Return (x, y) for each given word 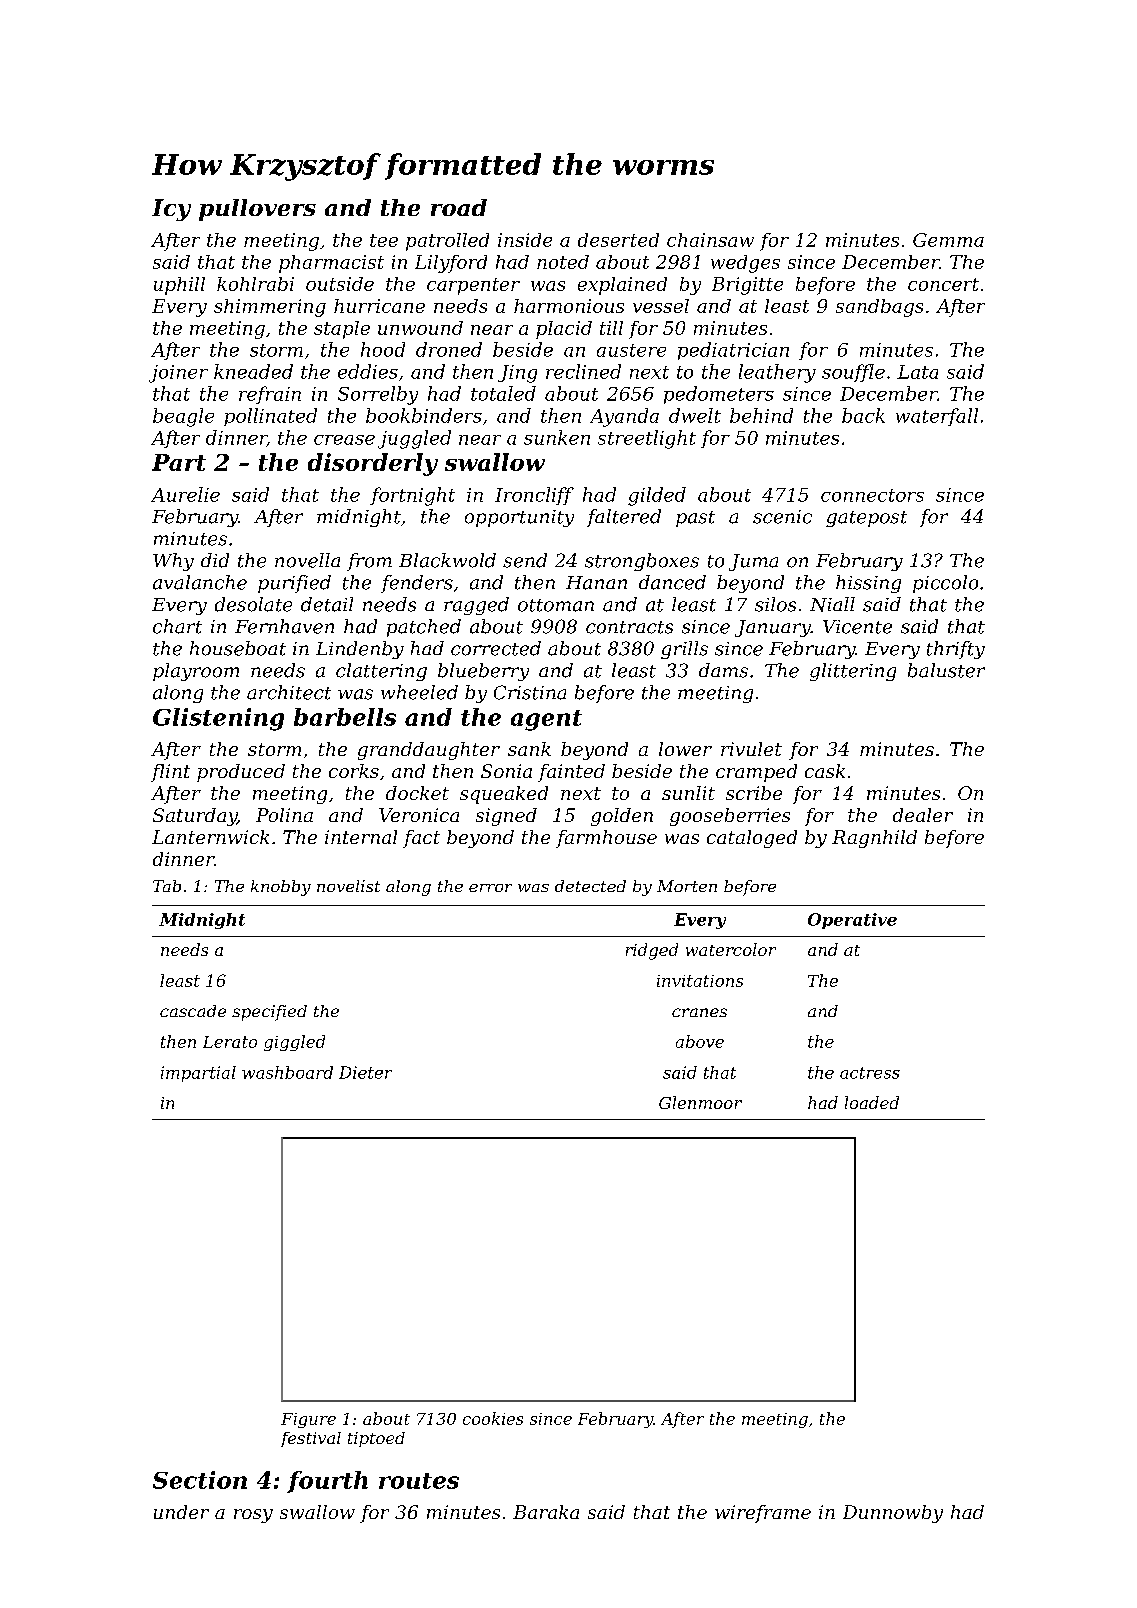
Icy (171, 210)
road (459, 207)
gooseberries (730, 817)
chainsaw (710, 240)
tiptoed (376, 1439)
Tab (167, 886)
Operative (852, 921)
